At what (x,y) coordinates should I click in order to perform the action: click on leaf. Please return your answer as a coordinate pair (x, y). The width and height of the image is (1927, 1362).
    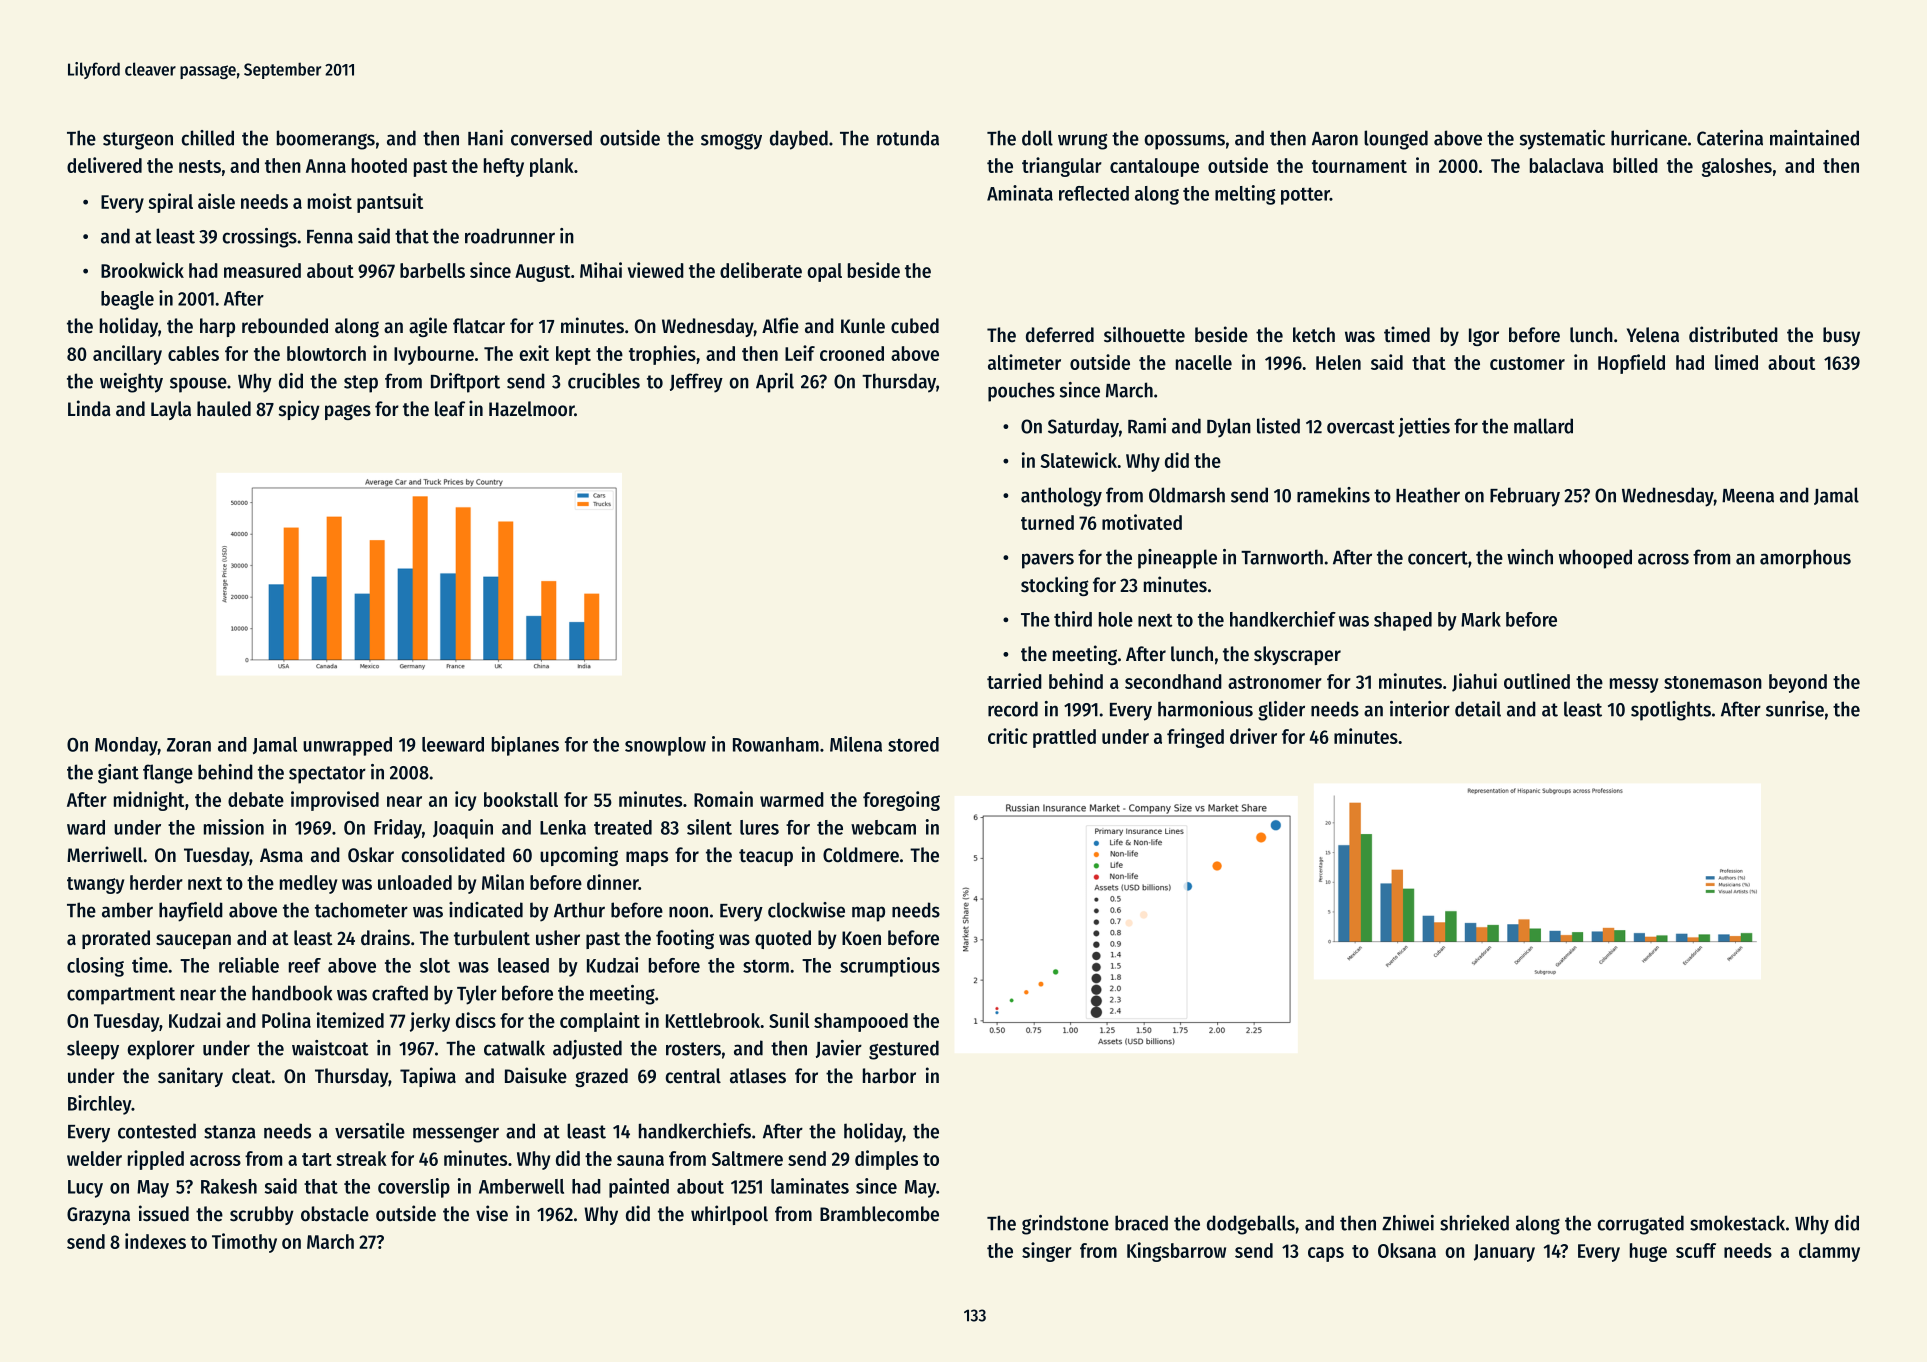
    Looking at the image, I should click on (450, 409).
